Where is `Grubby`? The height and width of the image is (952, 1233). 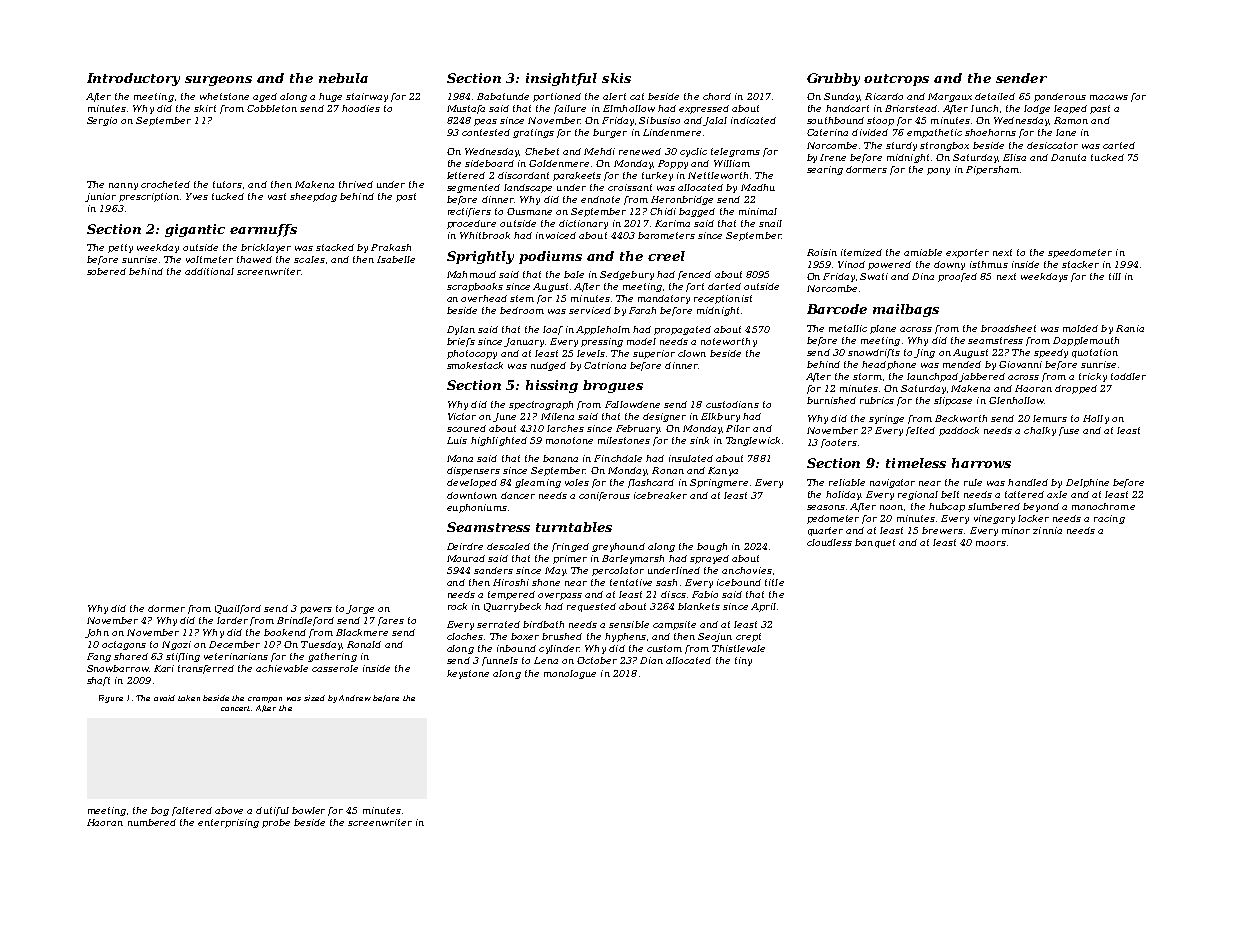
Grubby is located at coordinates (833, 79).
